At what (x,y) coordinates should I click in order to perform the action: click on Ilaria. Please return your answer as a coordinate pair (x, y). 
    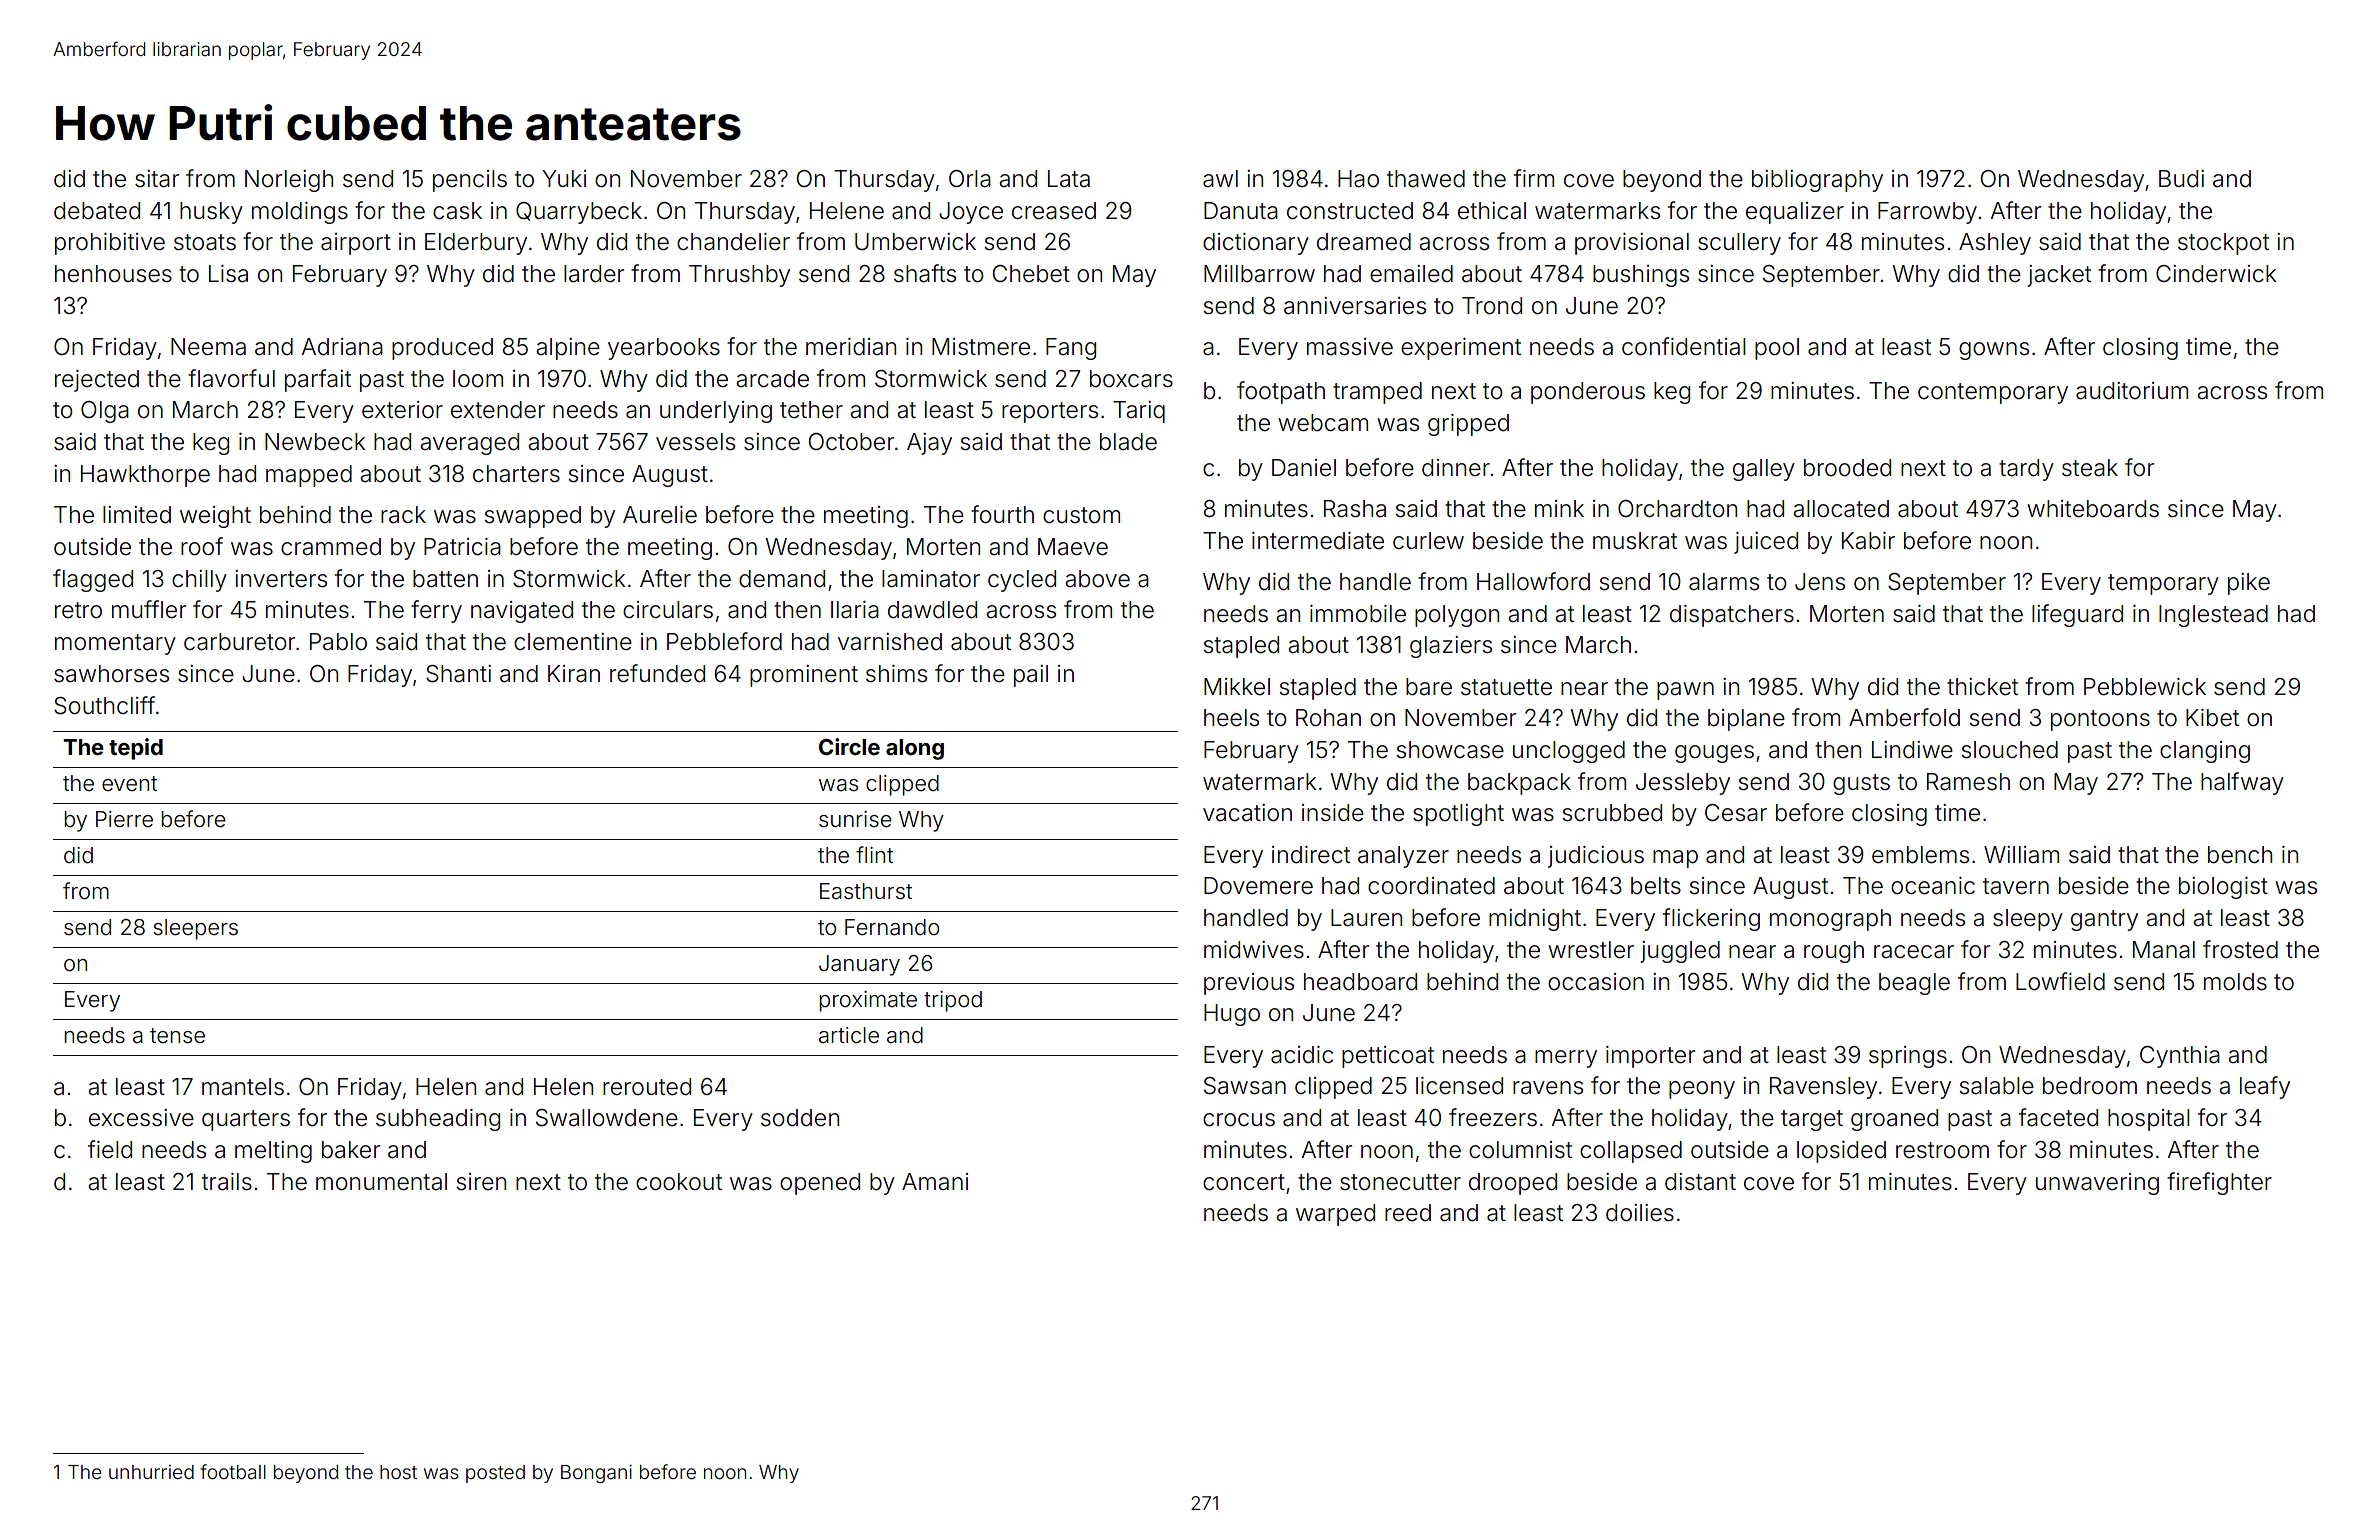
    Looking at the image, I should click on (855, 610).
